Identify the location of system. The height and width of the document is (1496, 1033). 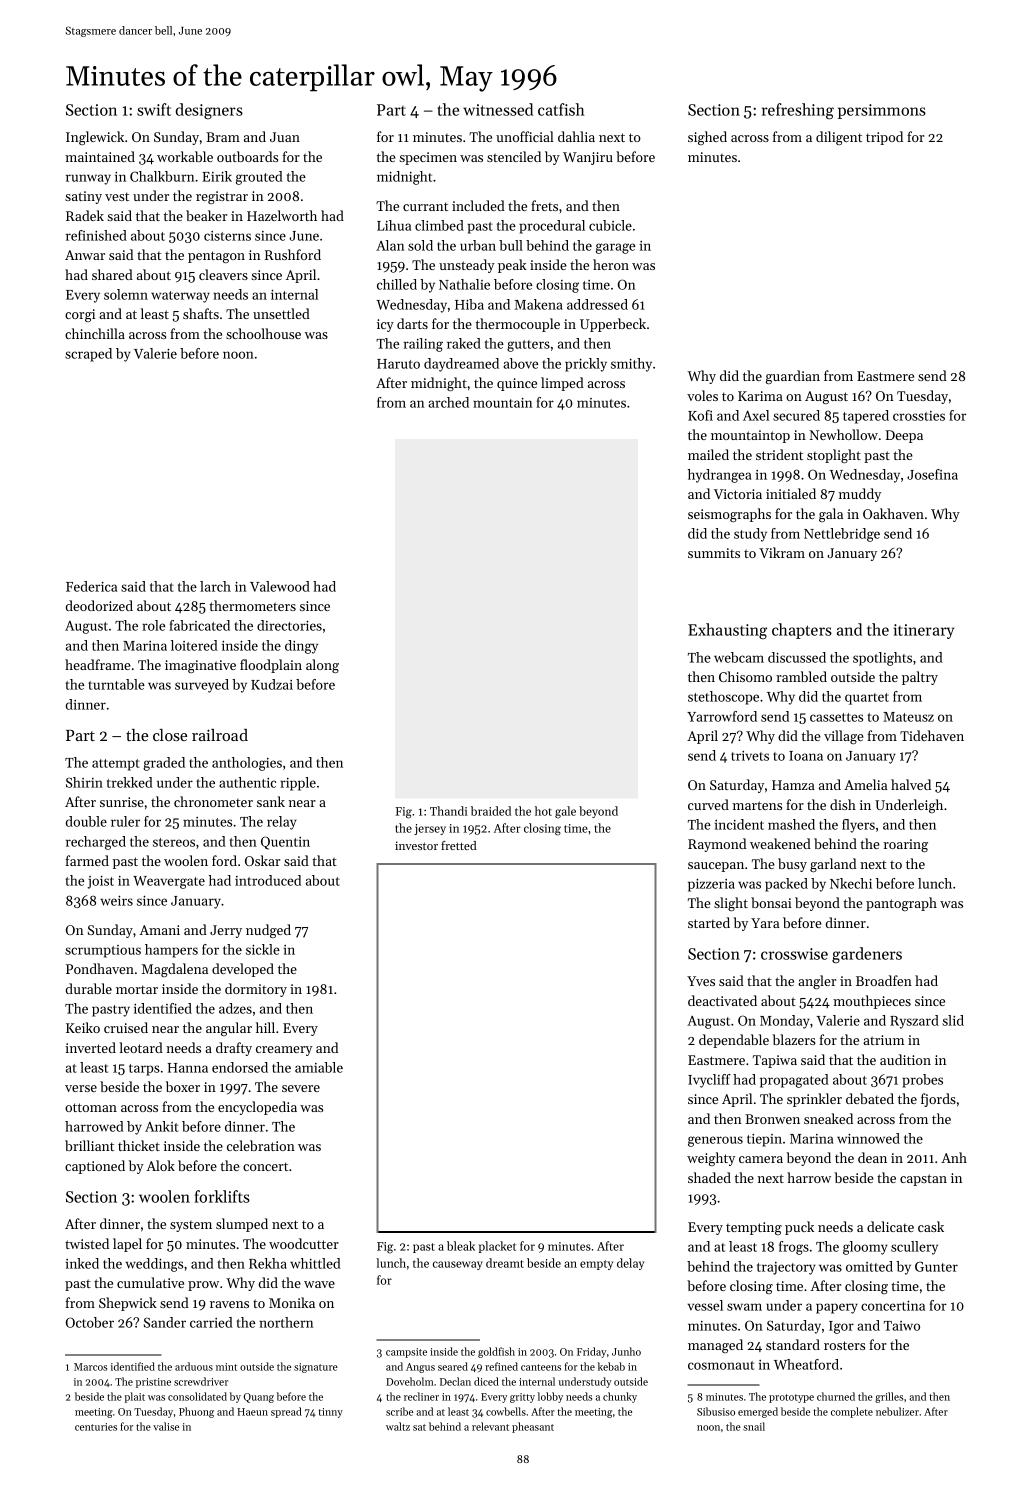
(191, 1226).
